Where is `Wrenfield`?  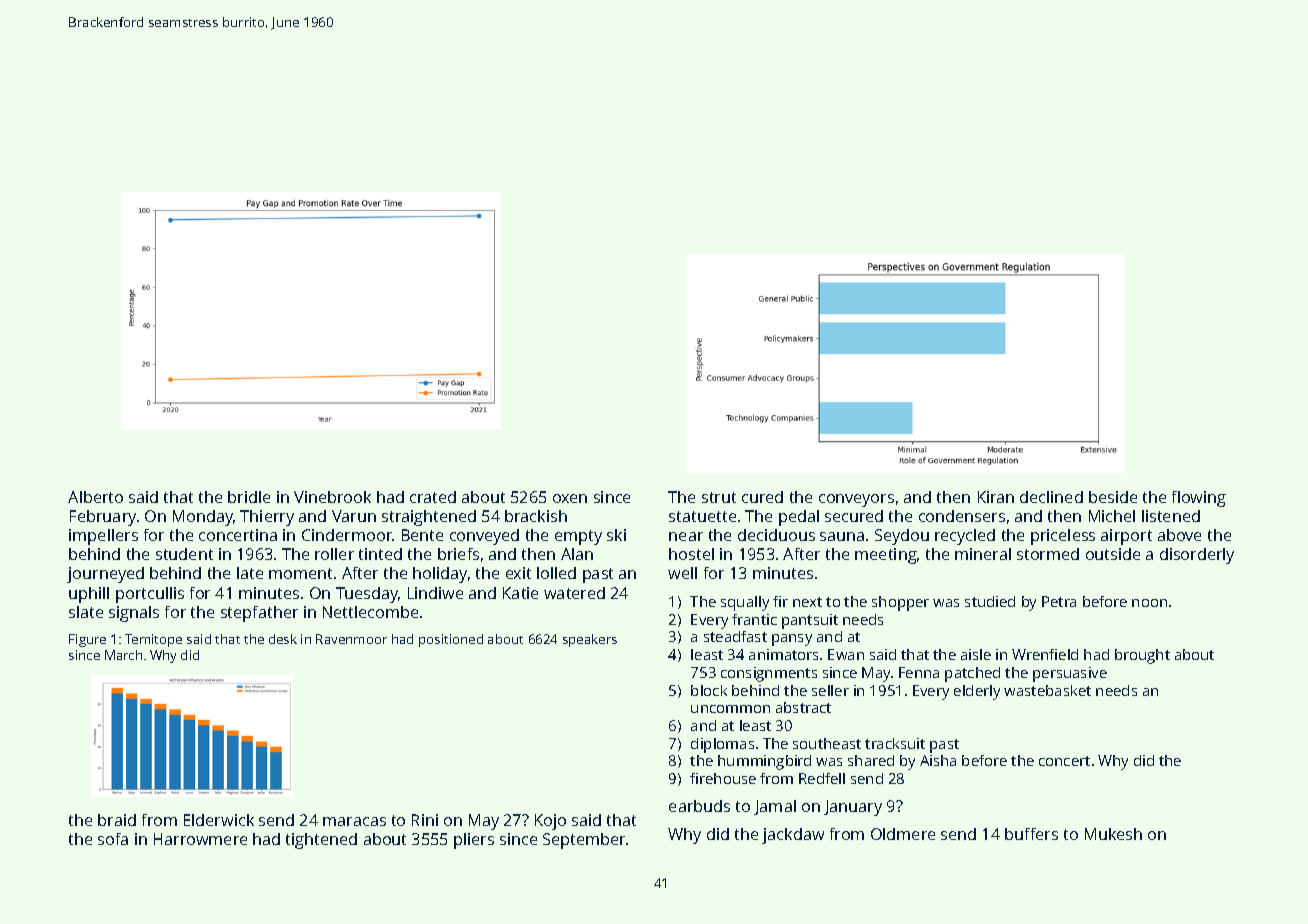
Wrenfield is located at coordinates (1045, 654).
